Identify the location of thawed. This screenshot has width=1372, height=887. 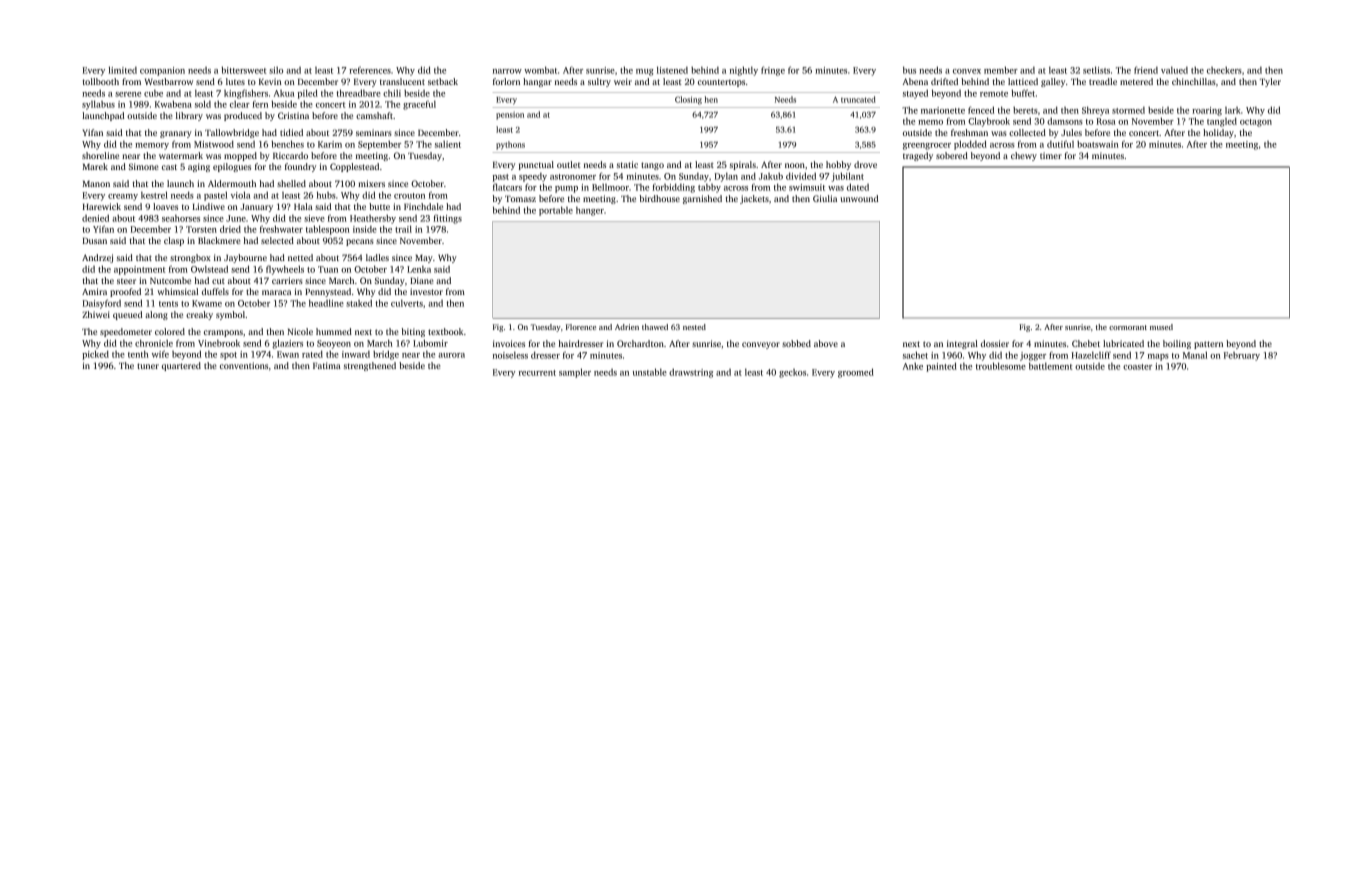
(655, 327).
